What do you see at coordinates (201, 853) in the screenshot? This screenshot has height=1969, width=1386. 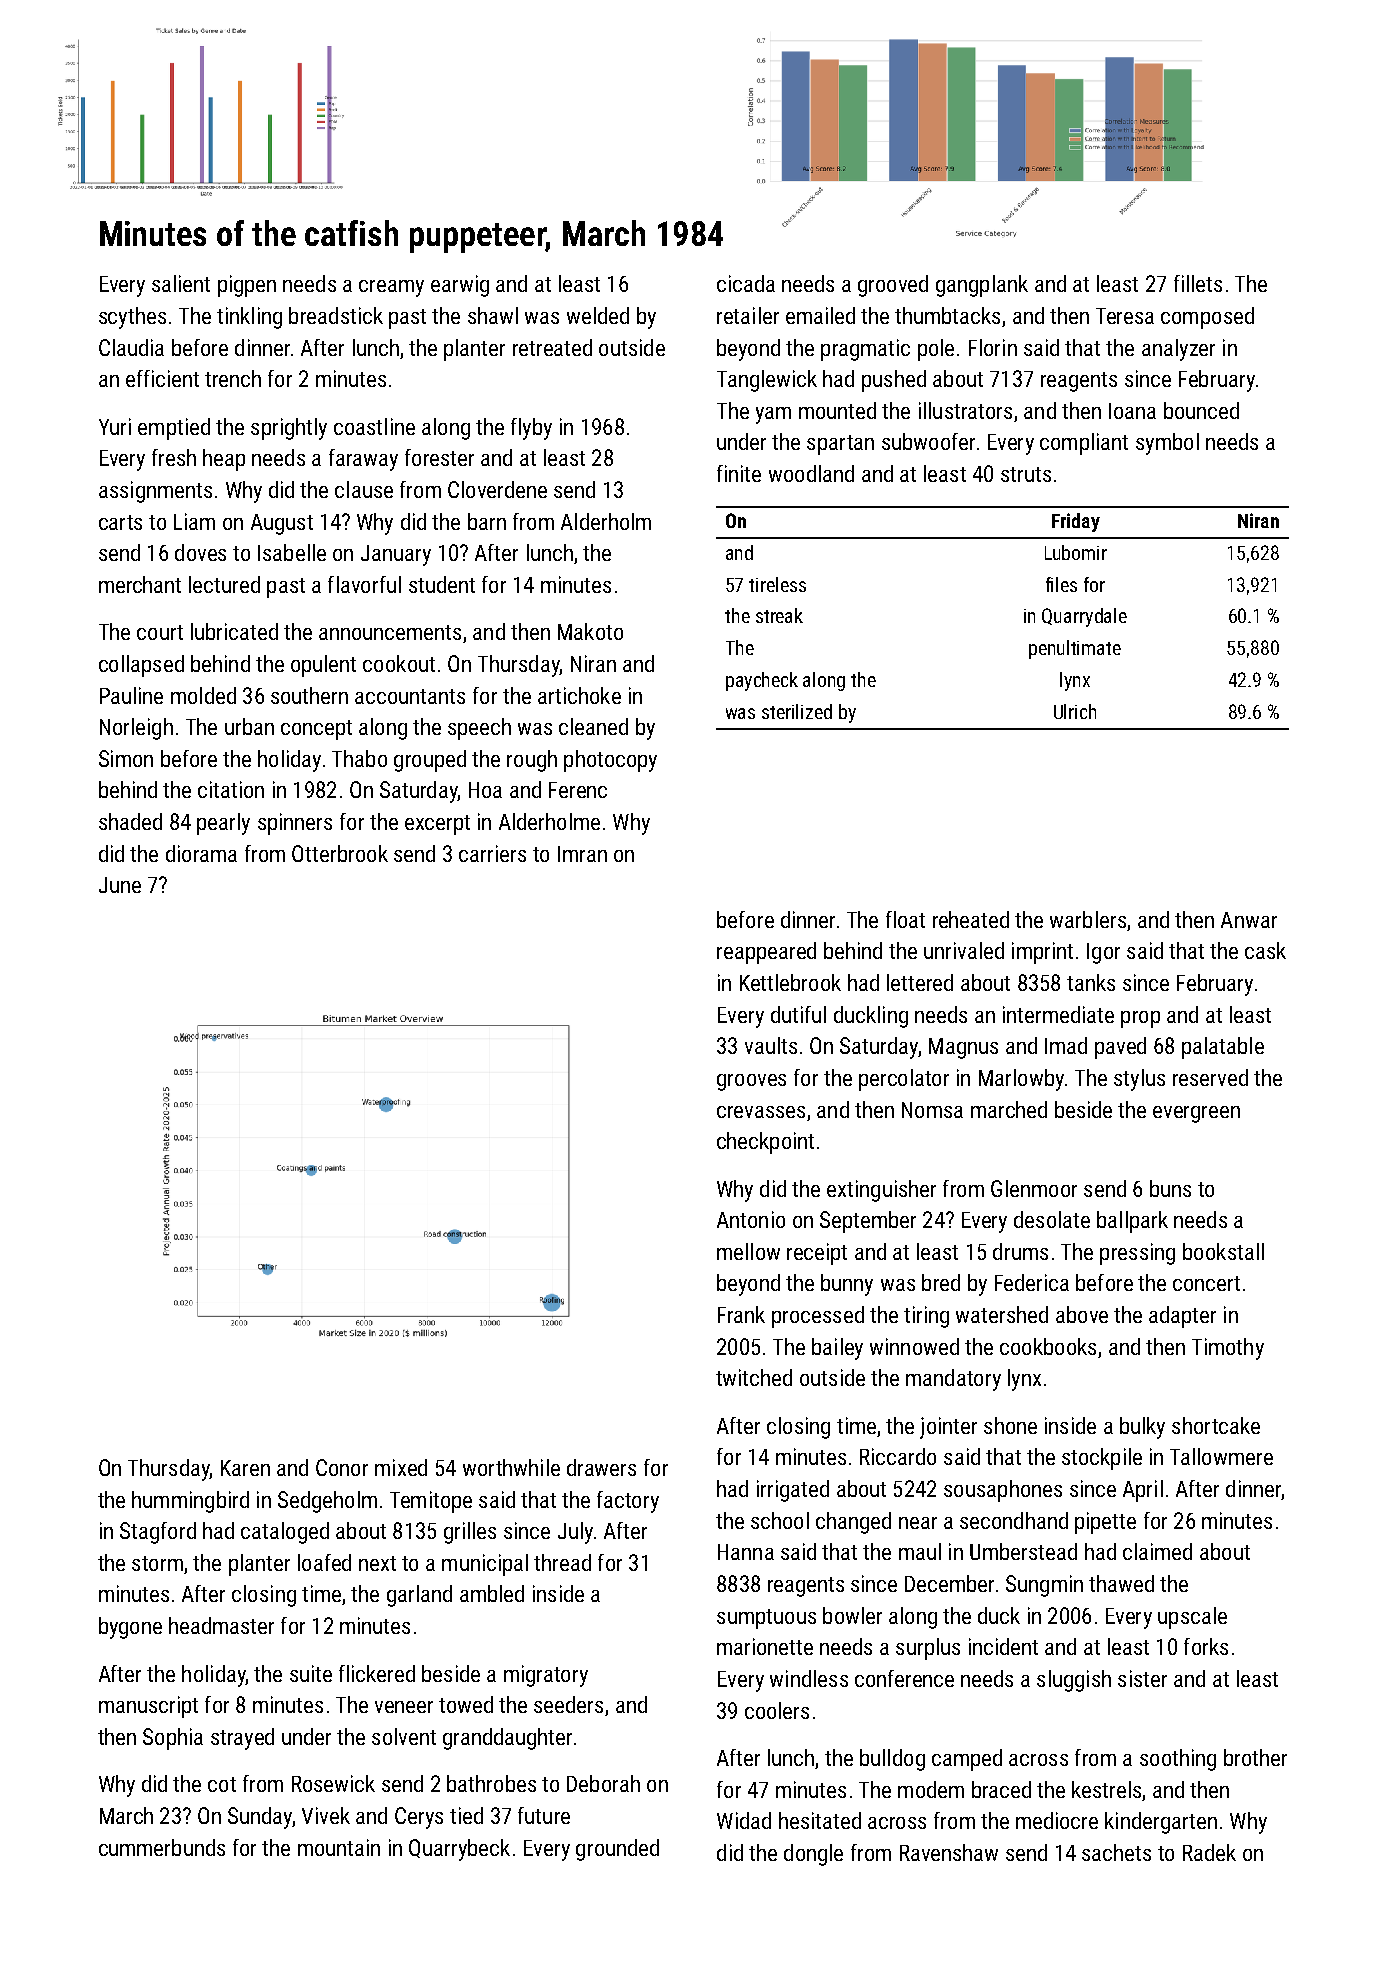 I see `diorama` at bounding box center [201, 853].
